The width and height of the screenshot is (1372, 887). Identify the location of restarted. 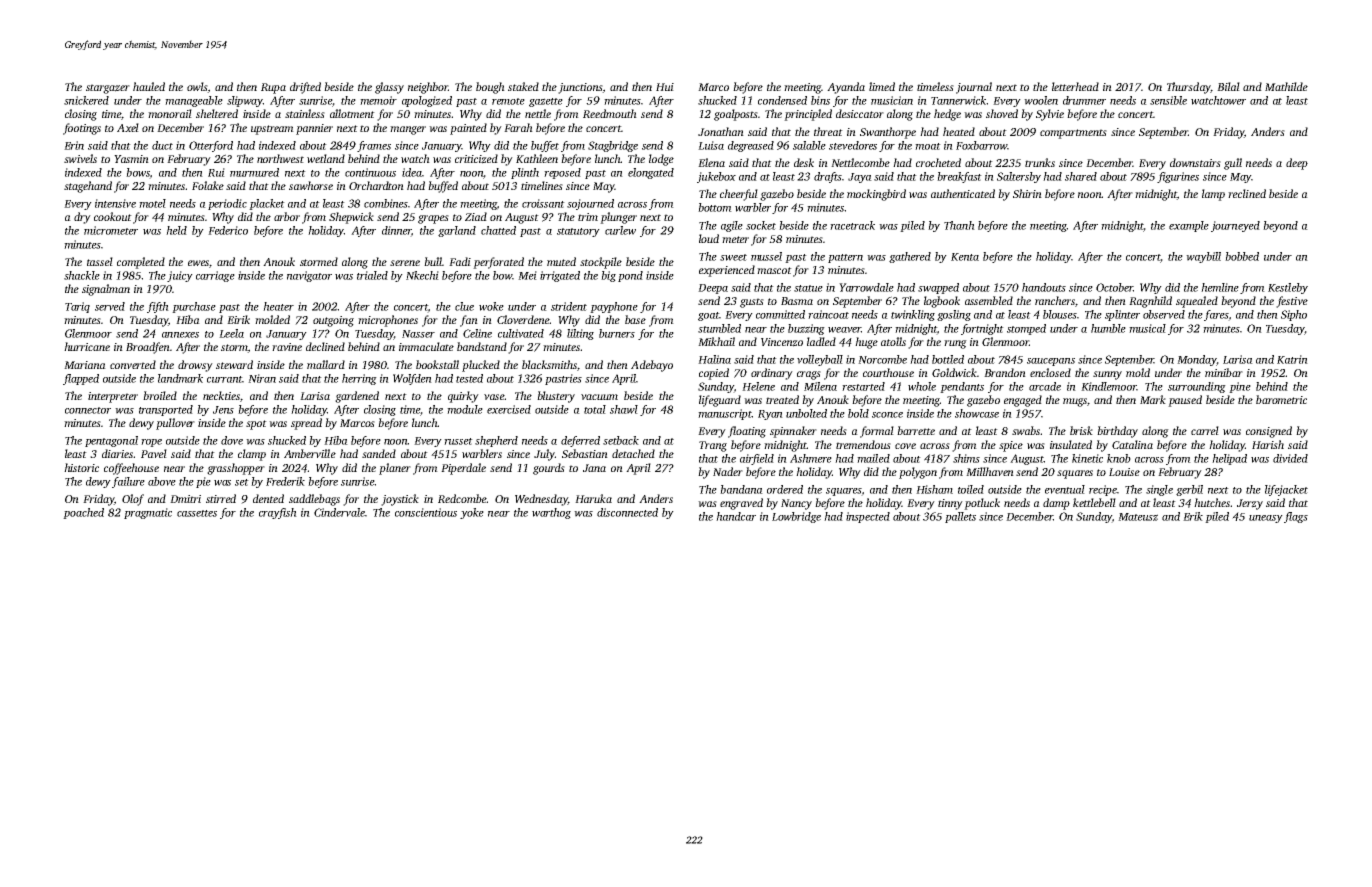
(863, 386).
